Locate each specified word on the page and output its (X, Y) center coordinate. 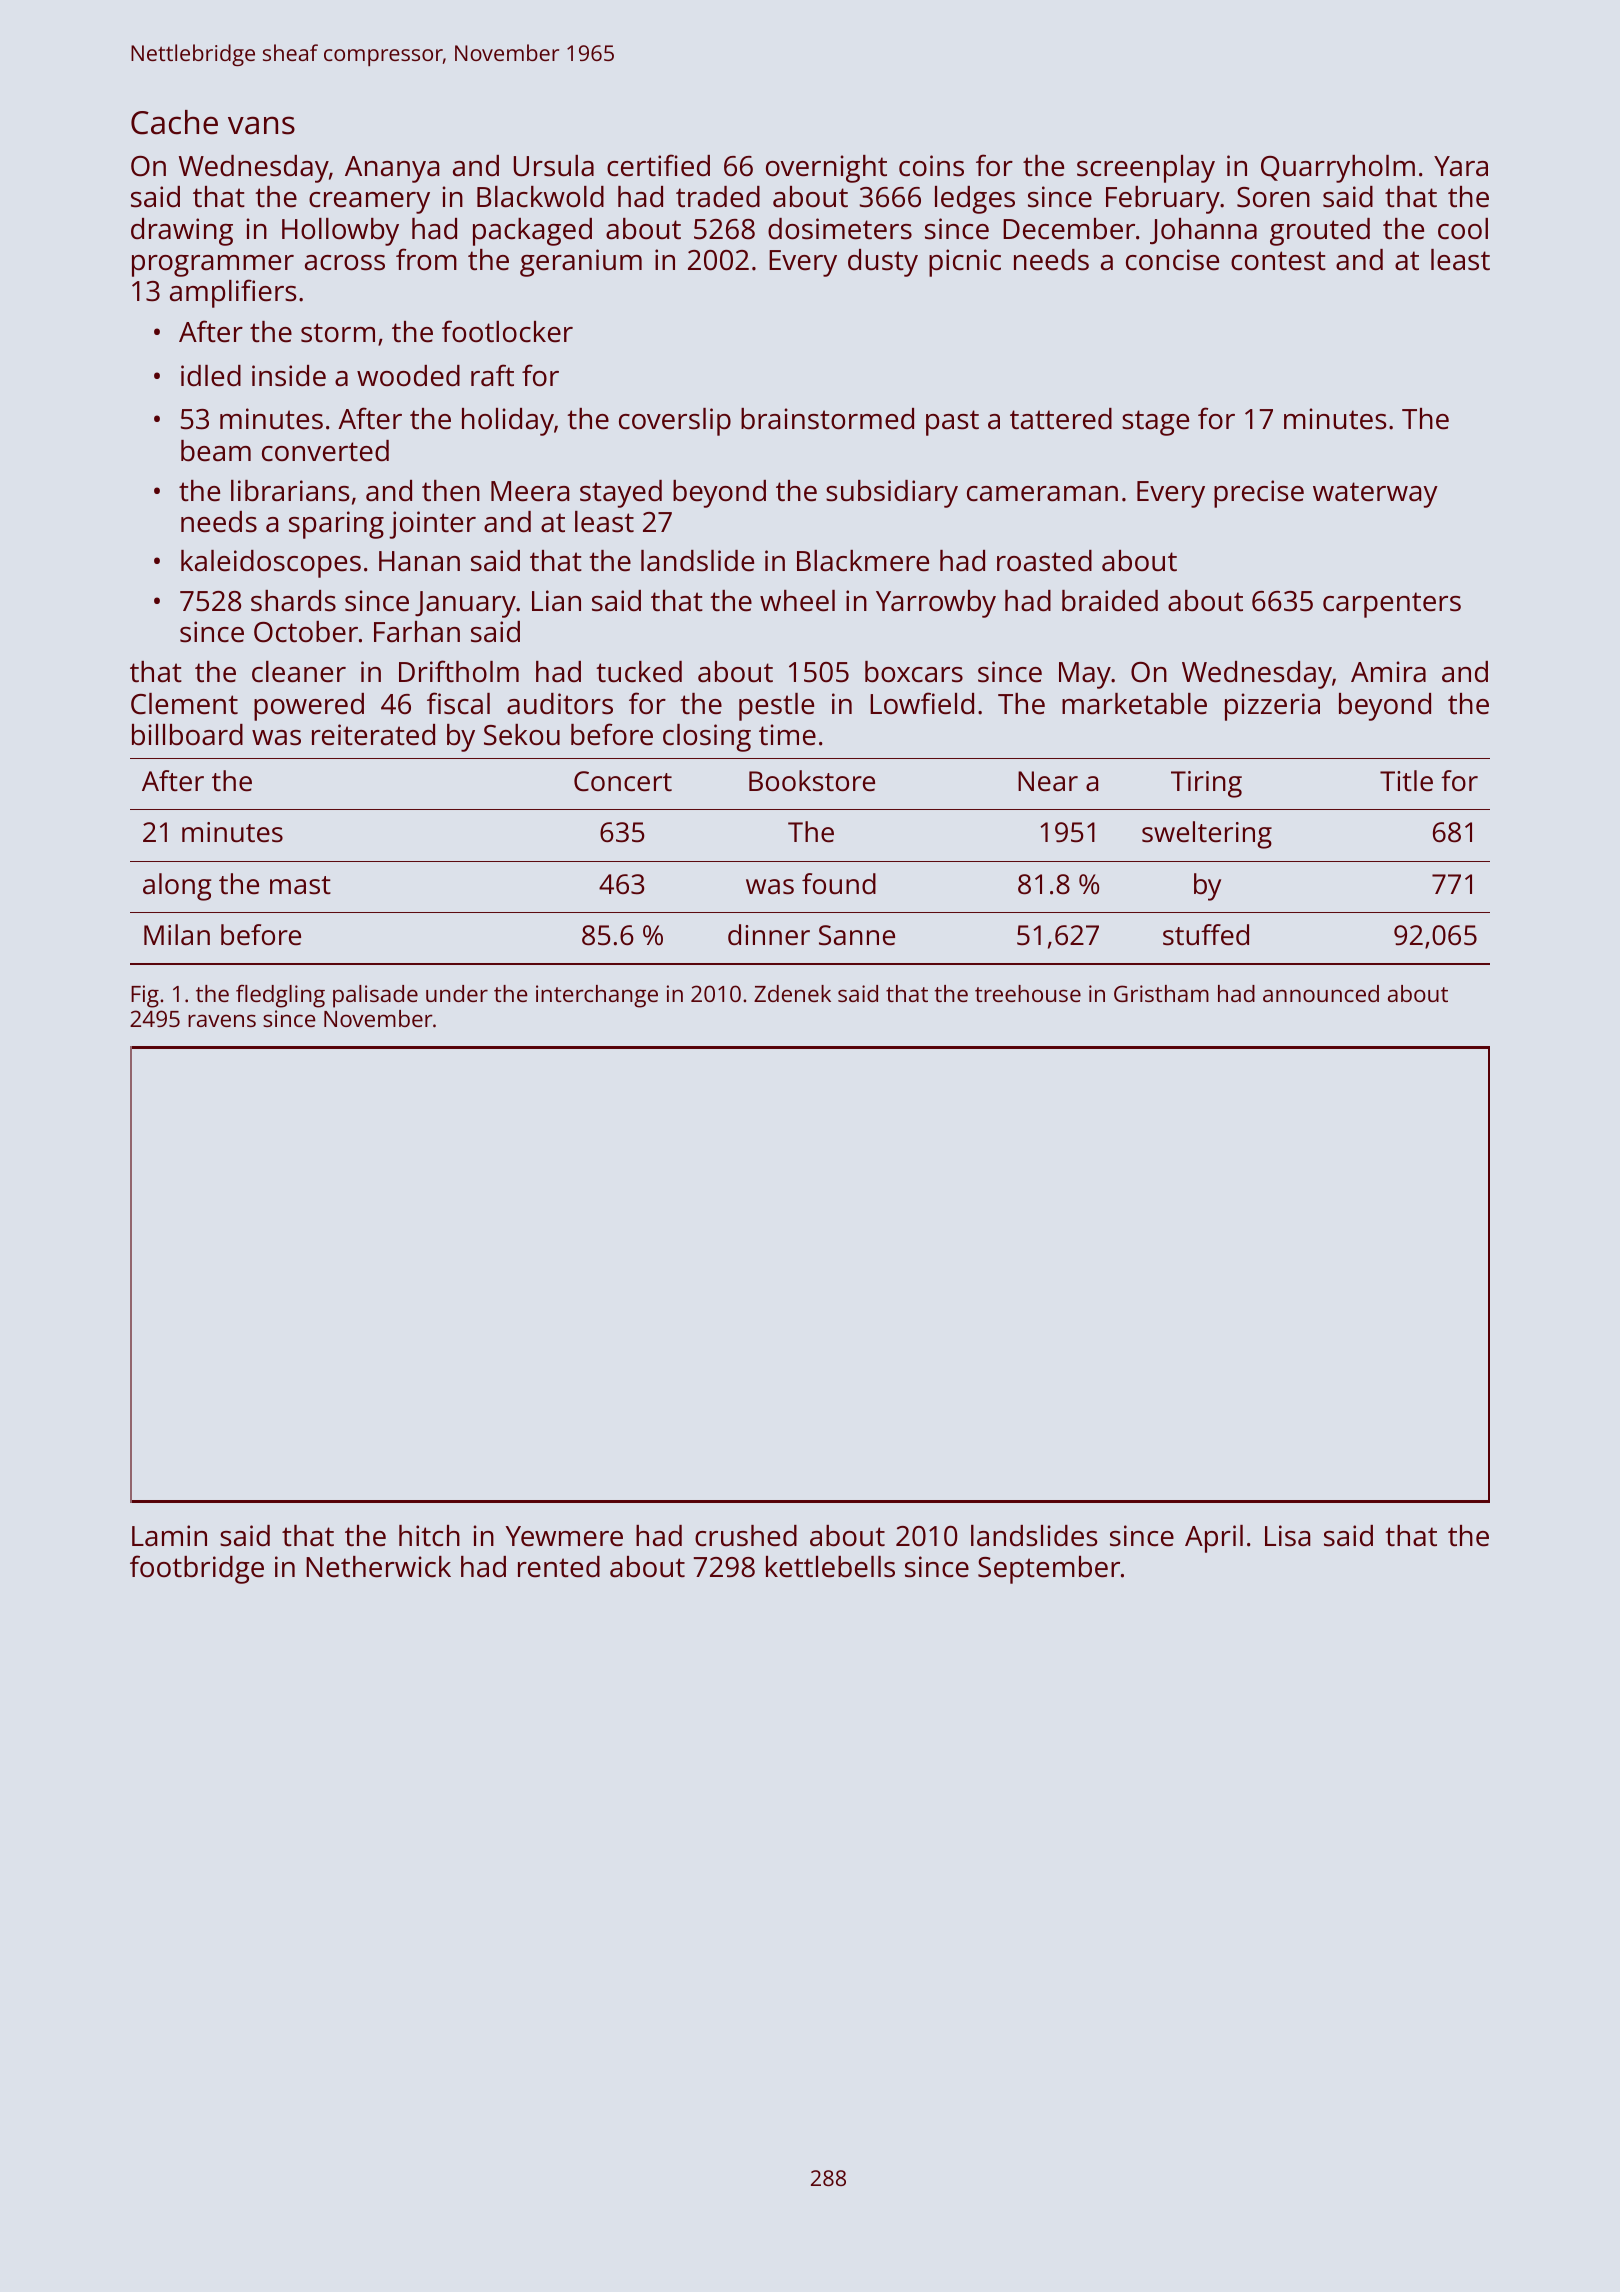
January (465, 604)
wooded (408, 376)
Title (1406, 781)
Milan (177, 934)
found (839, 883)
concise (1172, 260)
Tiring (1206, 784)
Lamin (169, 1536)
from (426, 259)
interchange (597, 996)
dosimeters (840, 229)
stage (1155, 423)
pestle (776, 707)
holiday (508, 422)
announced (1321, 993)
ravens (222, 1020)
